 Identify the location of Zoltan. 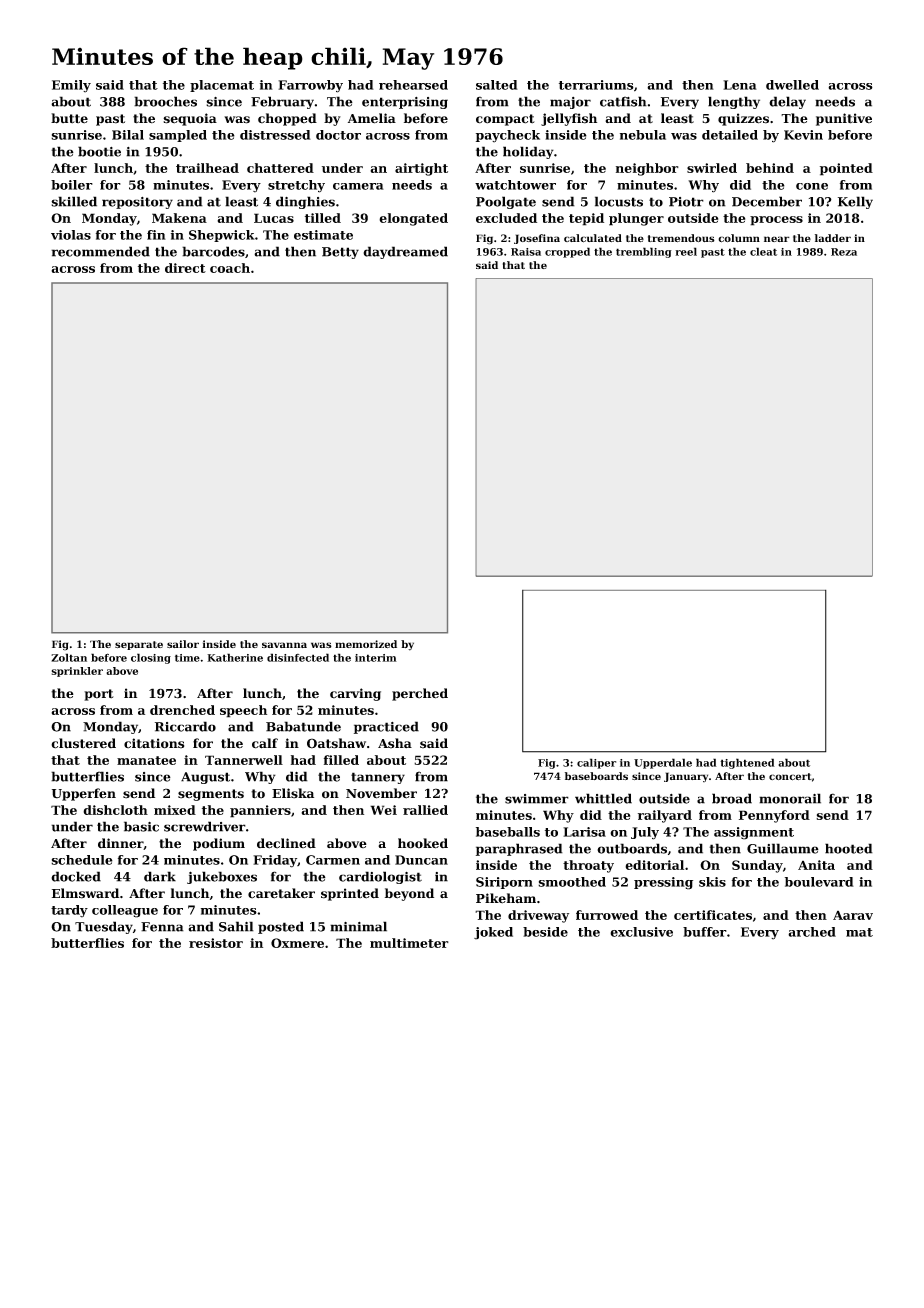
(69, 657).
